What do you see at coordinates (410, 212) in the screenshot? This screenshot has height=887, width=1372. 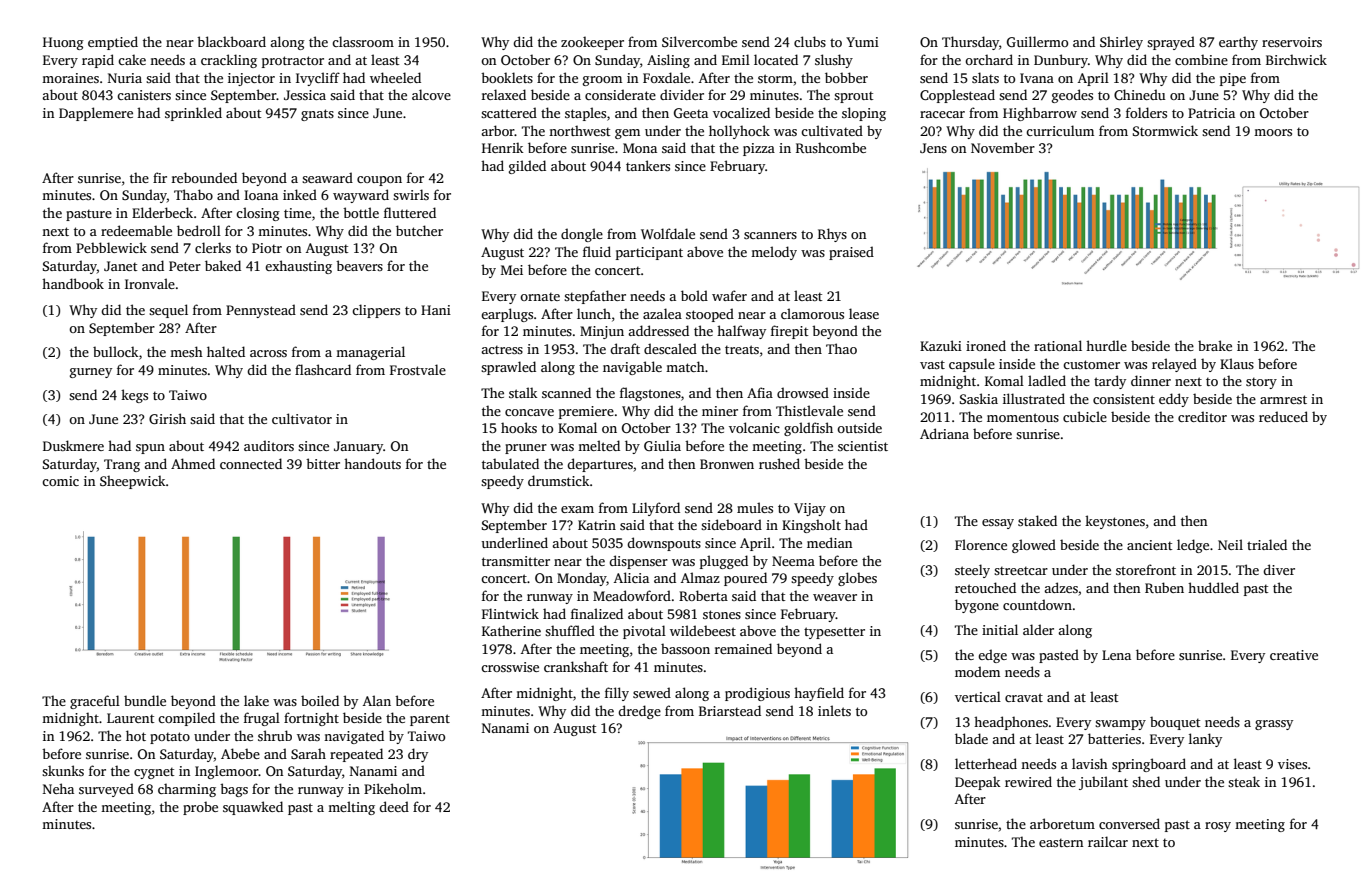 I see `fluttered` at bounding box center [410, 212].
